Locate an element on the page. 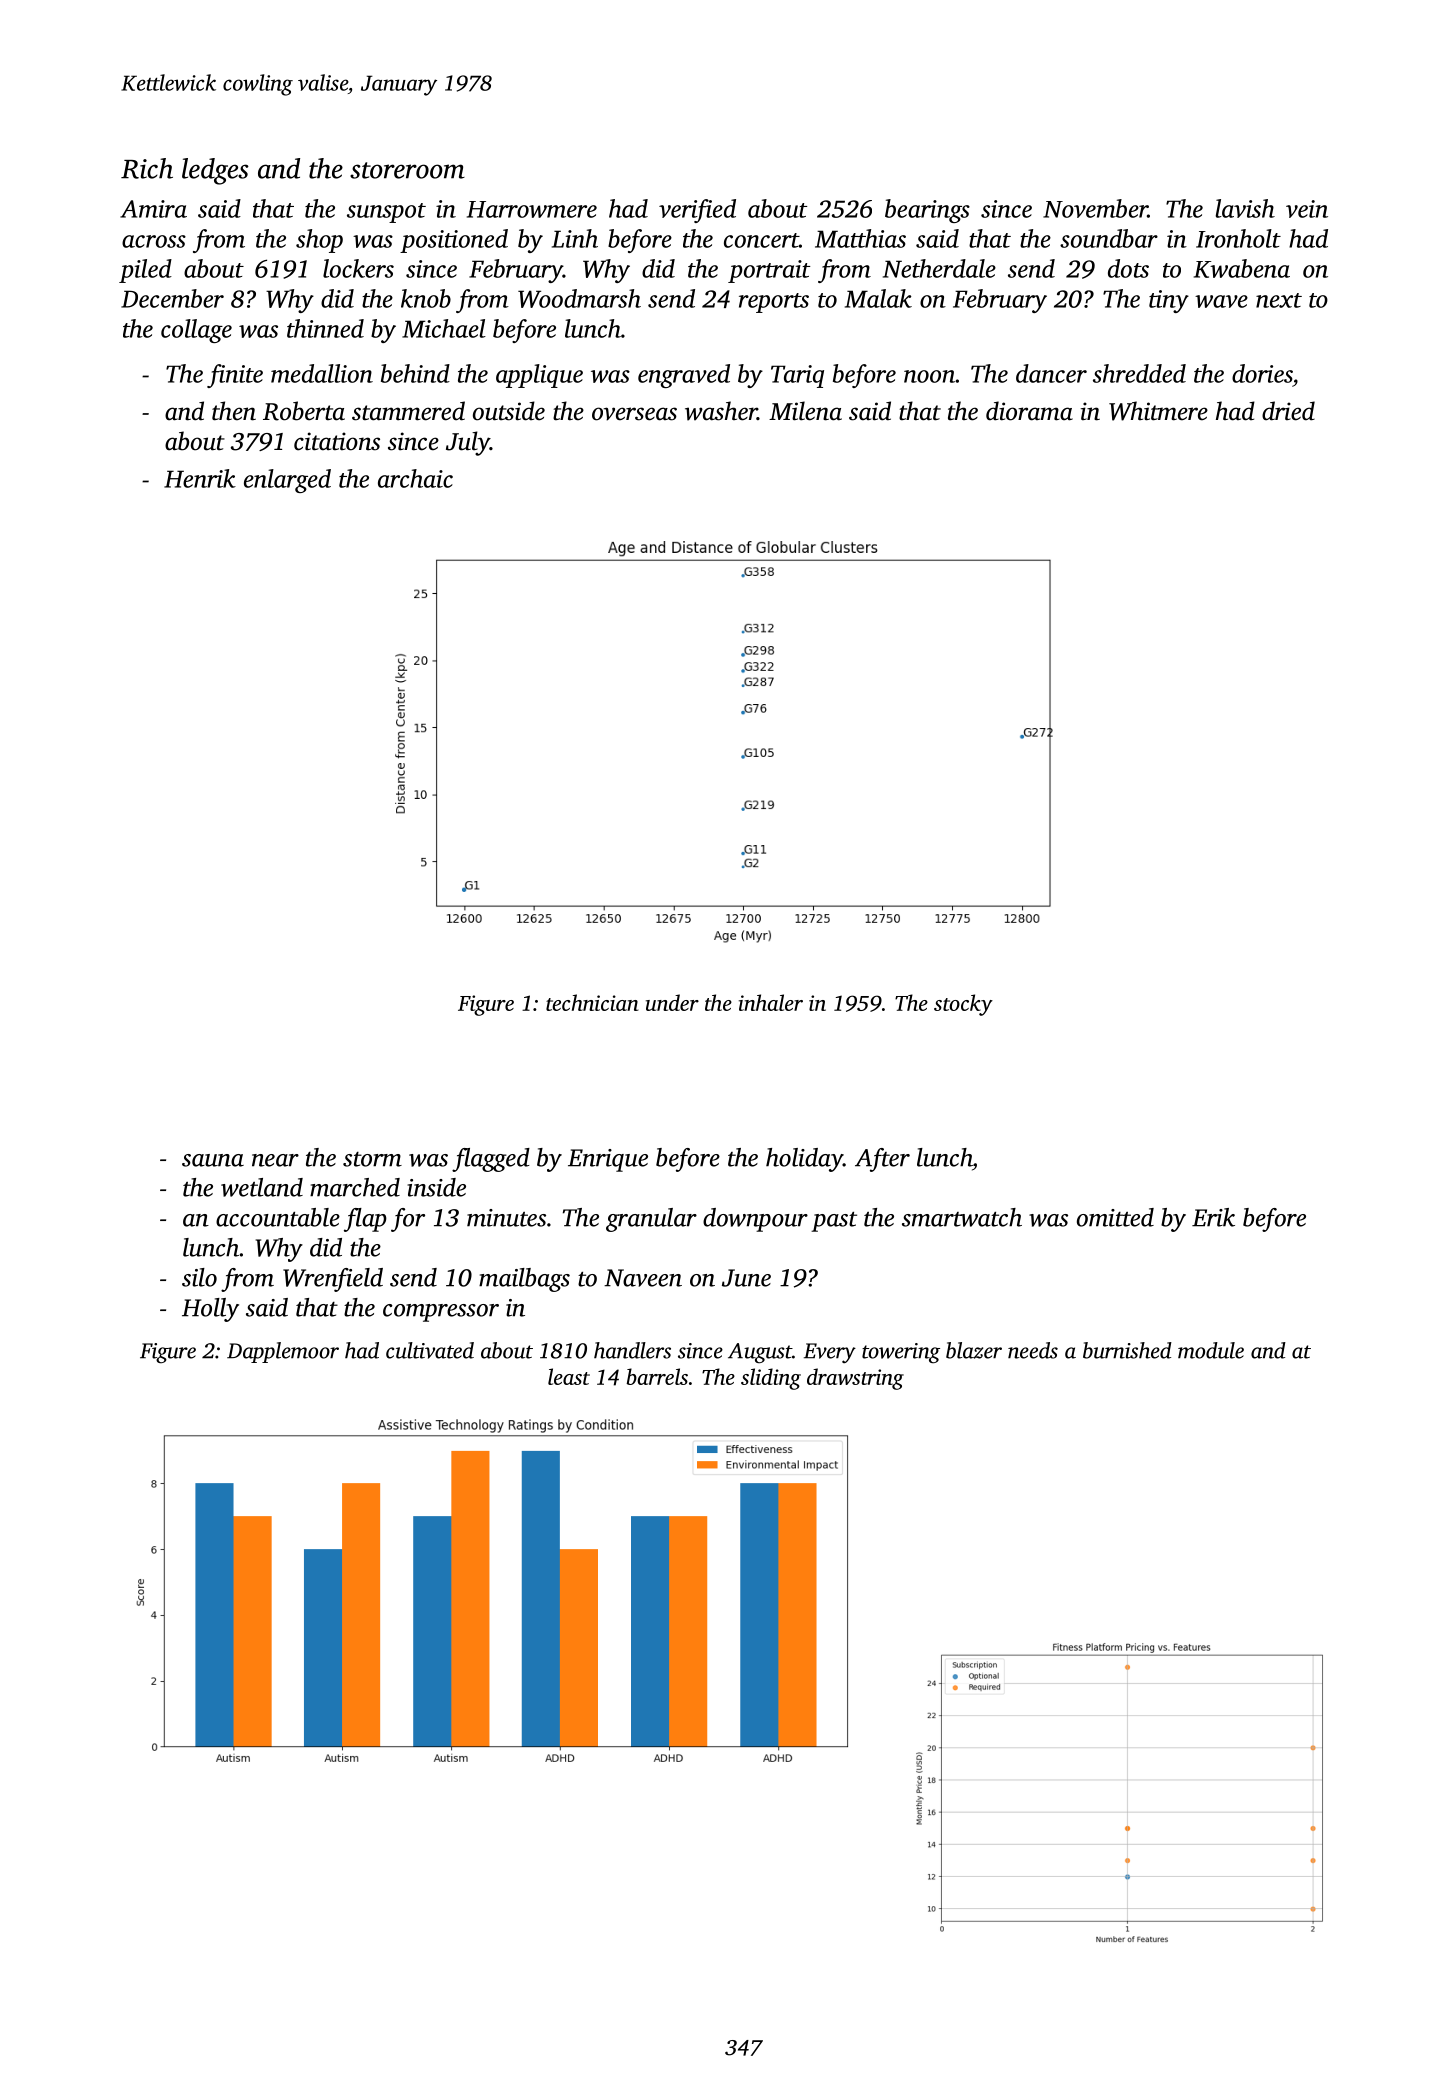 This page has height=2100, width=1450. then is located at coordinates (234, 411).
